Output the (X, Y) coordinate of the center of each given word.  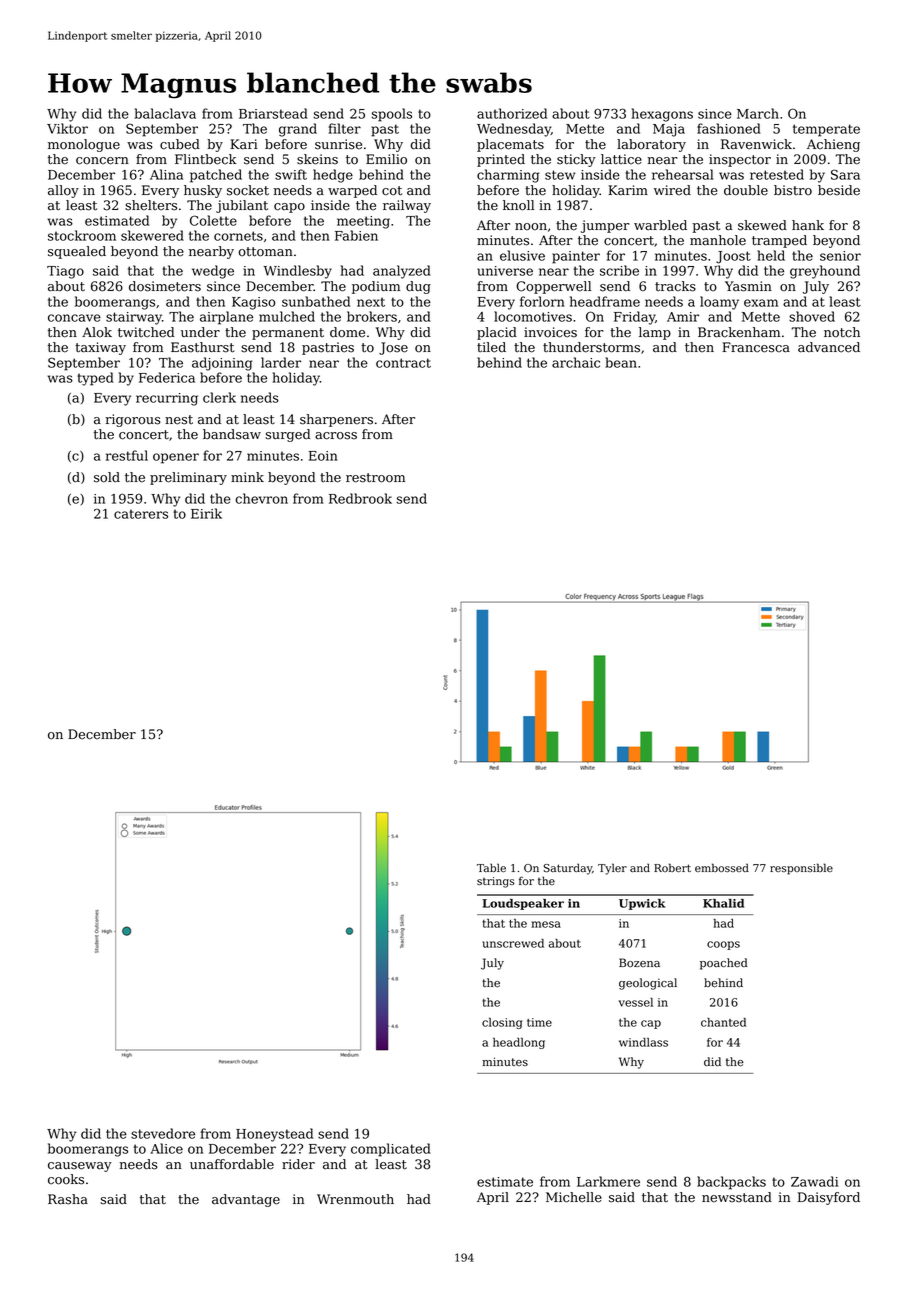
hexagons (662, 115)
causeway (80, 1167)
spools (392, 115)
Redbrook (360, 498)
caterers (141, 514)
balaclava (165, 113)
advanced (829, 347)
